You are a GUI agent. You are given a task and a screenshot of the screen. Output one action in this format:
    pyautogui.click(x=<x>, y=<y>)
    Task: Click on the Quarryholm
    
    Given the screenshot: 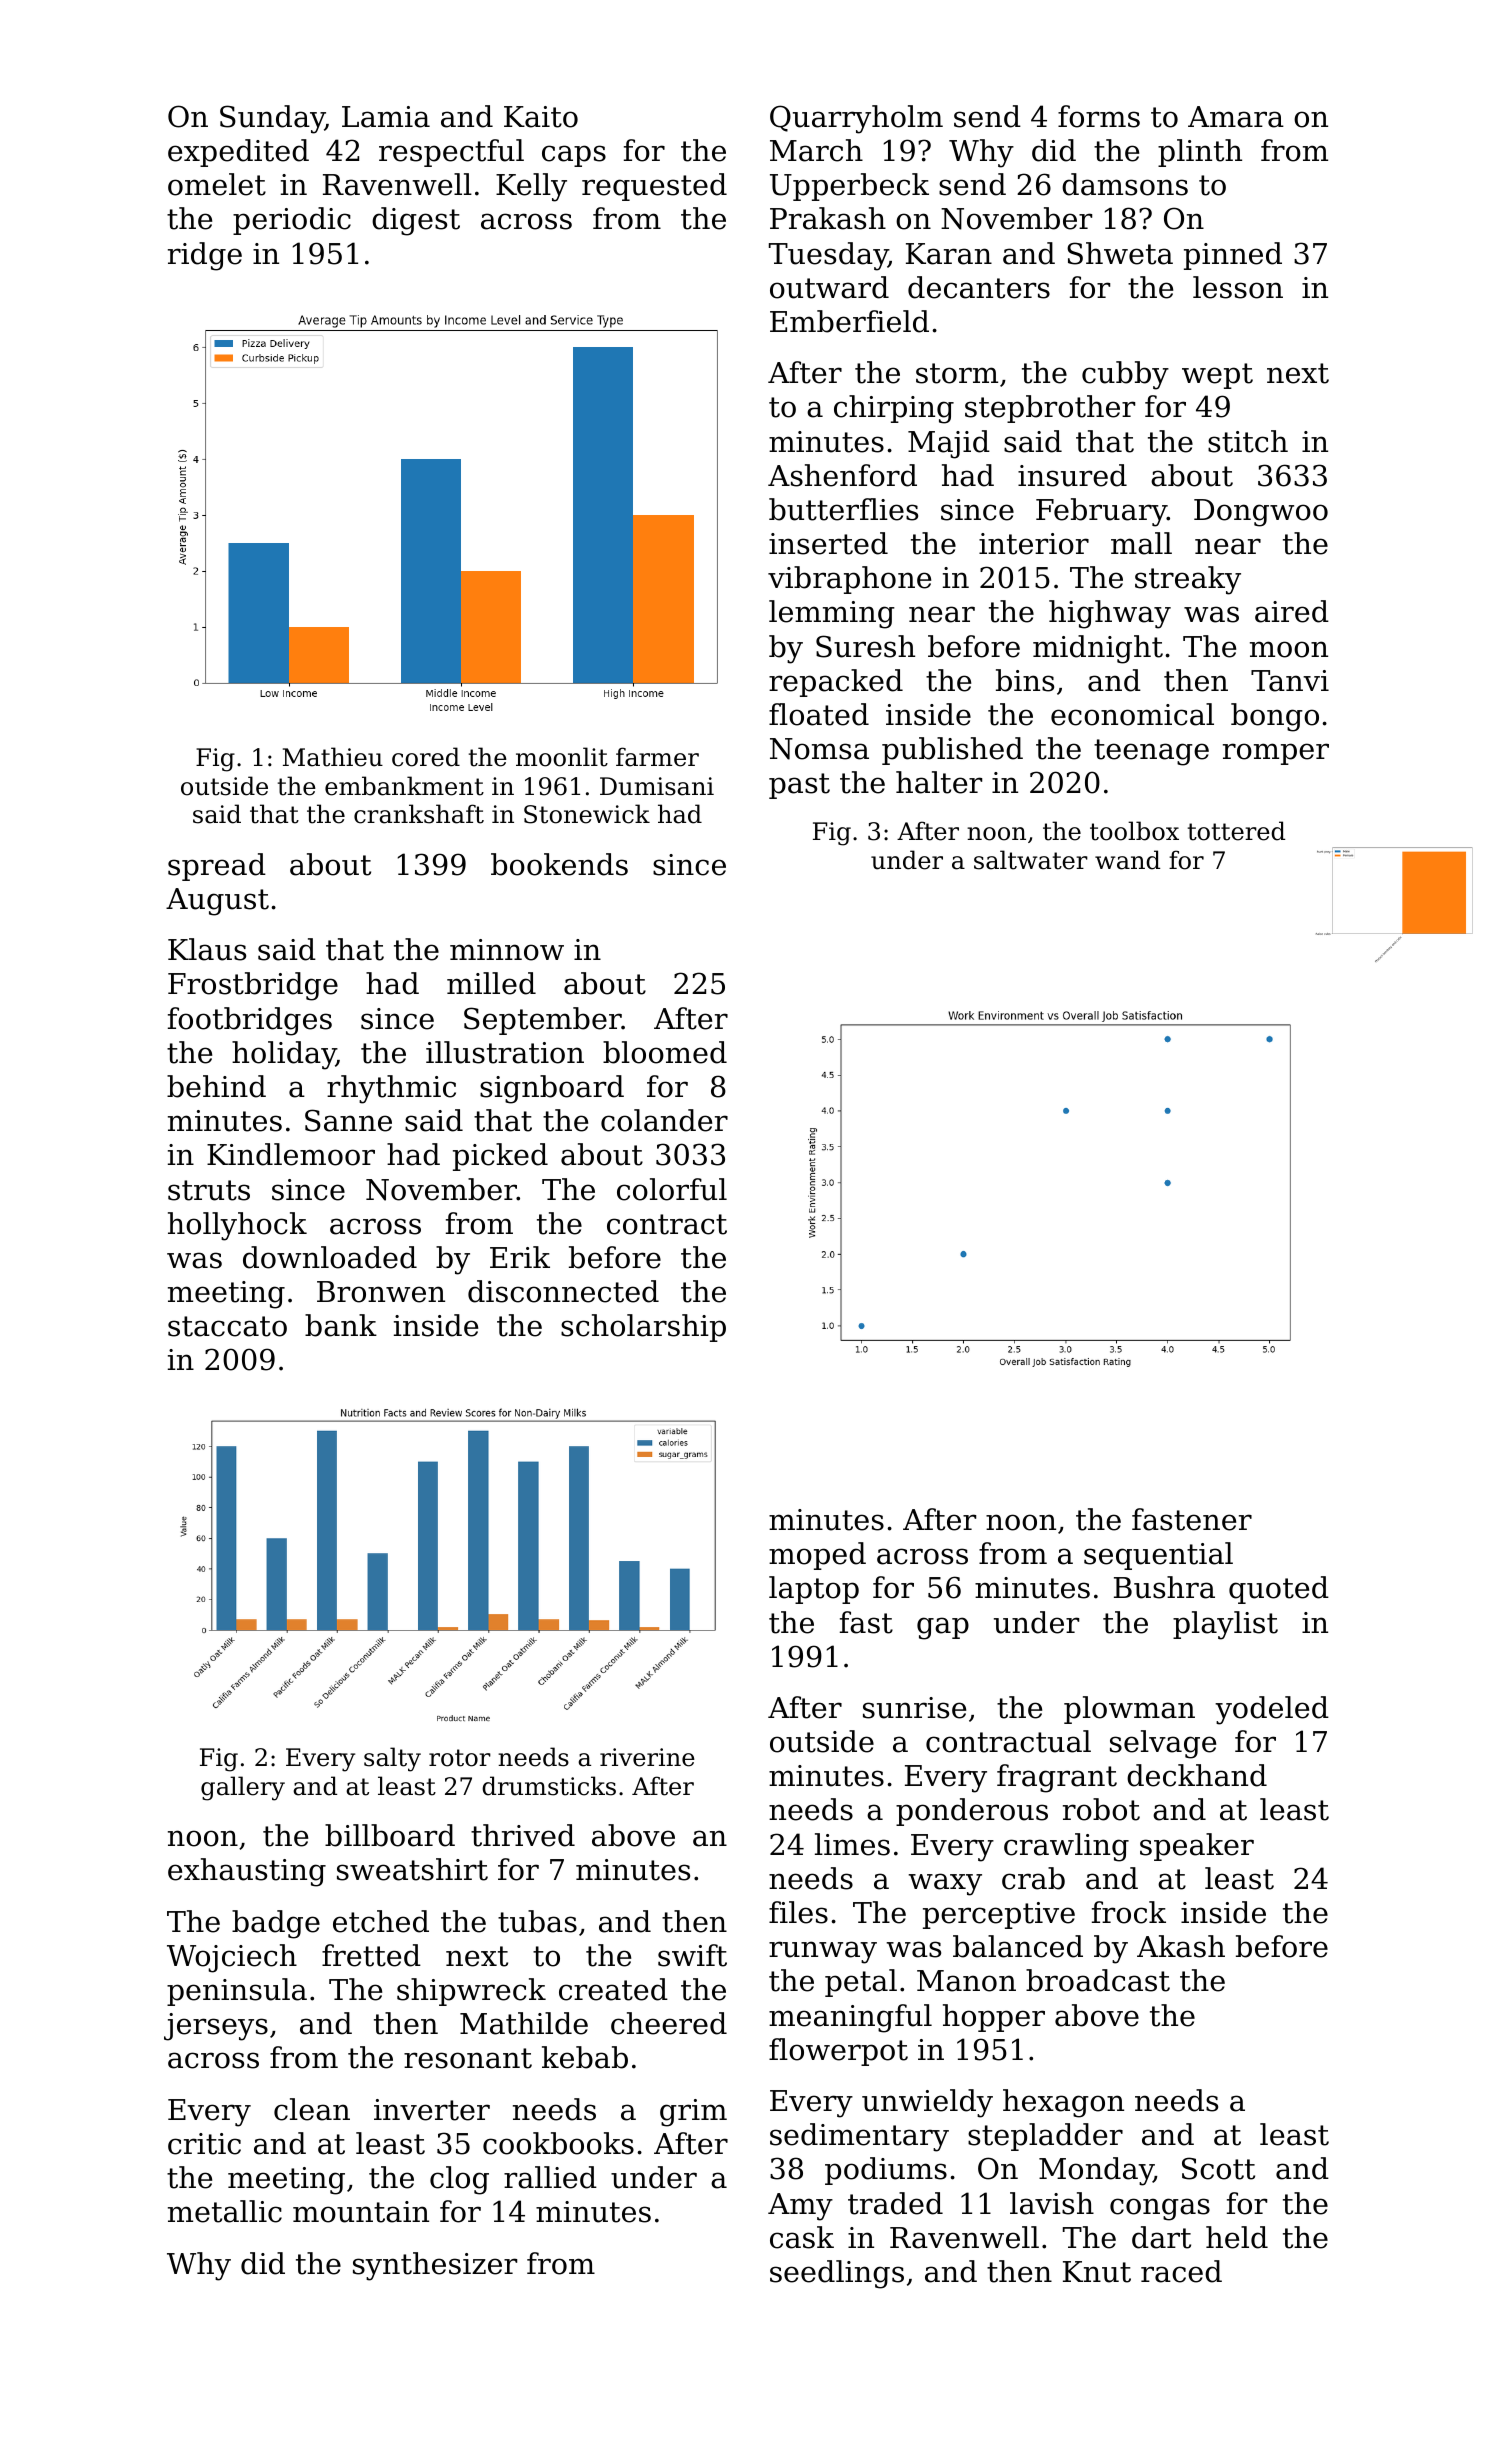 What is the action you would take?
    pyautogui.click(x=856, y=119)
